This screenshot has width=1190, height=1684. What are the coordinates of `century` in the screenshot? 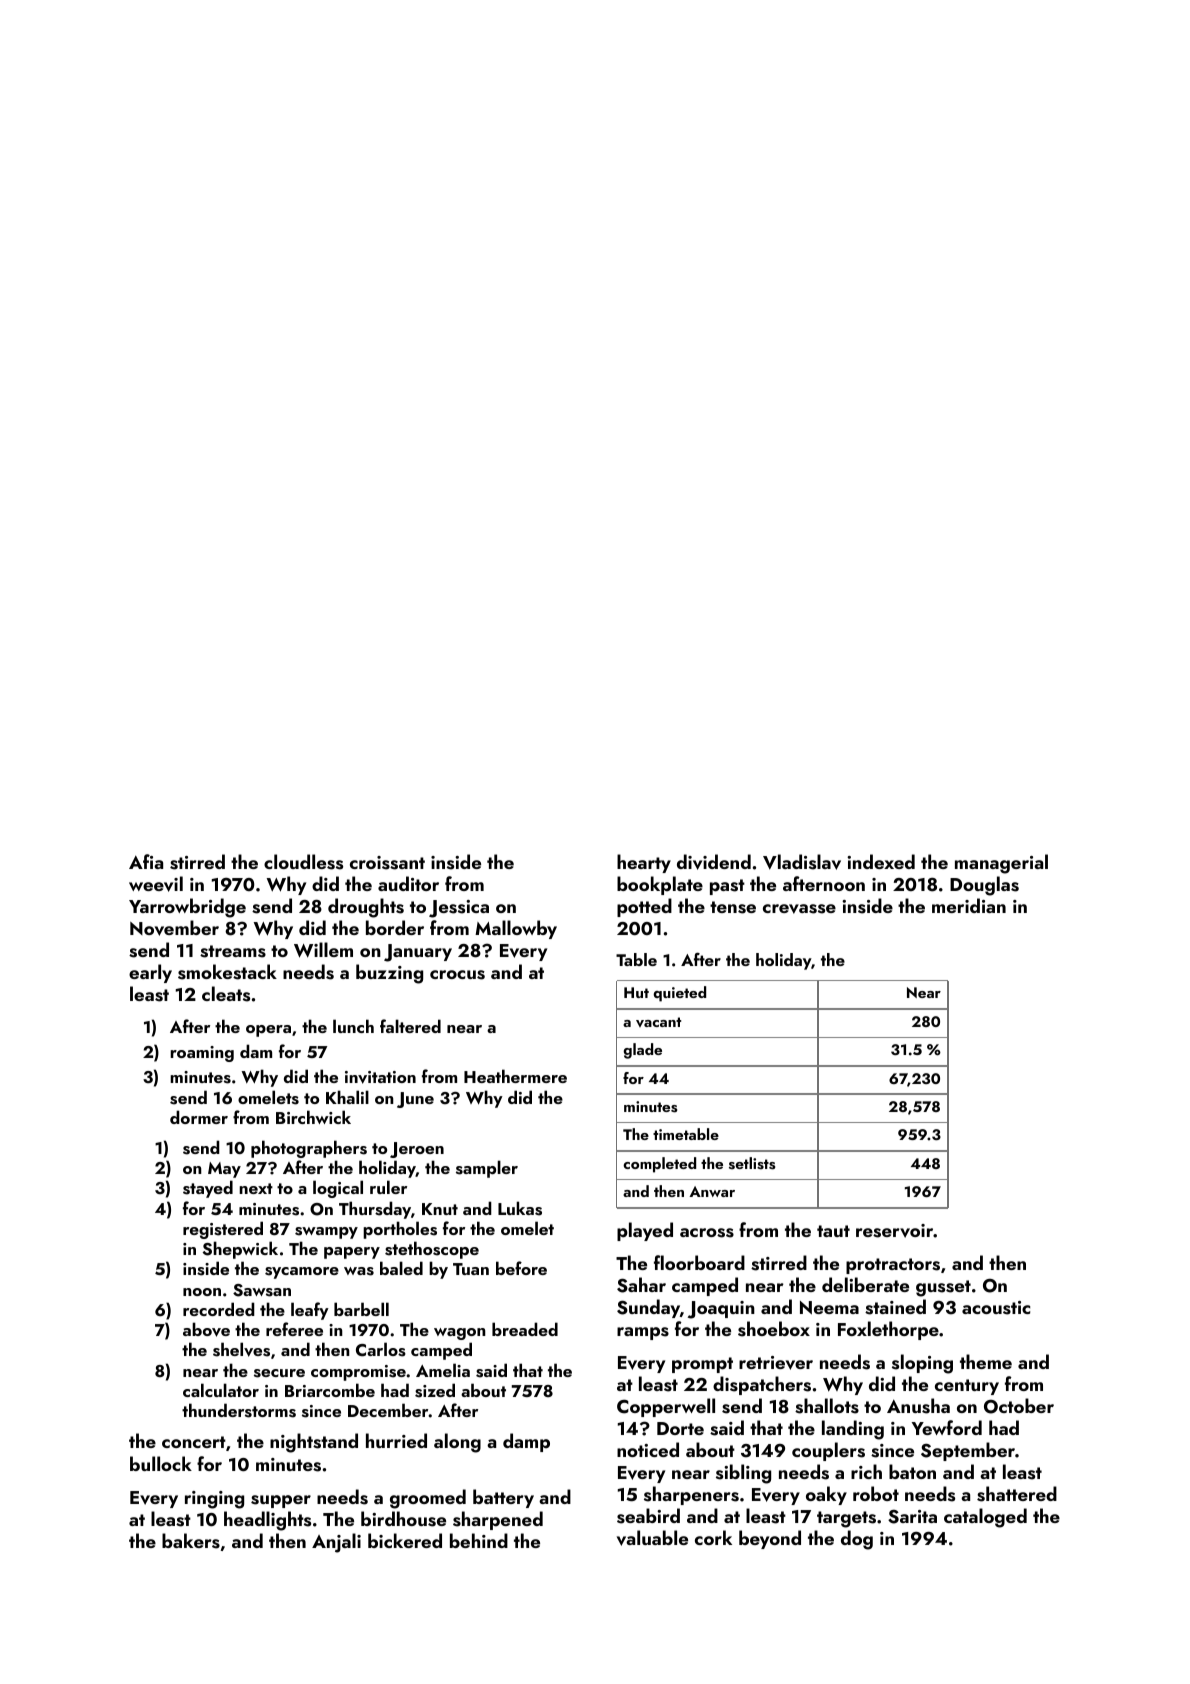 It's located at (967, 1387).
